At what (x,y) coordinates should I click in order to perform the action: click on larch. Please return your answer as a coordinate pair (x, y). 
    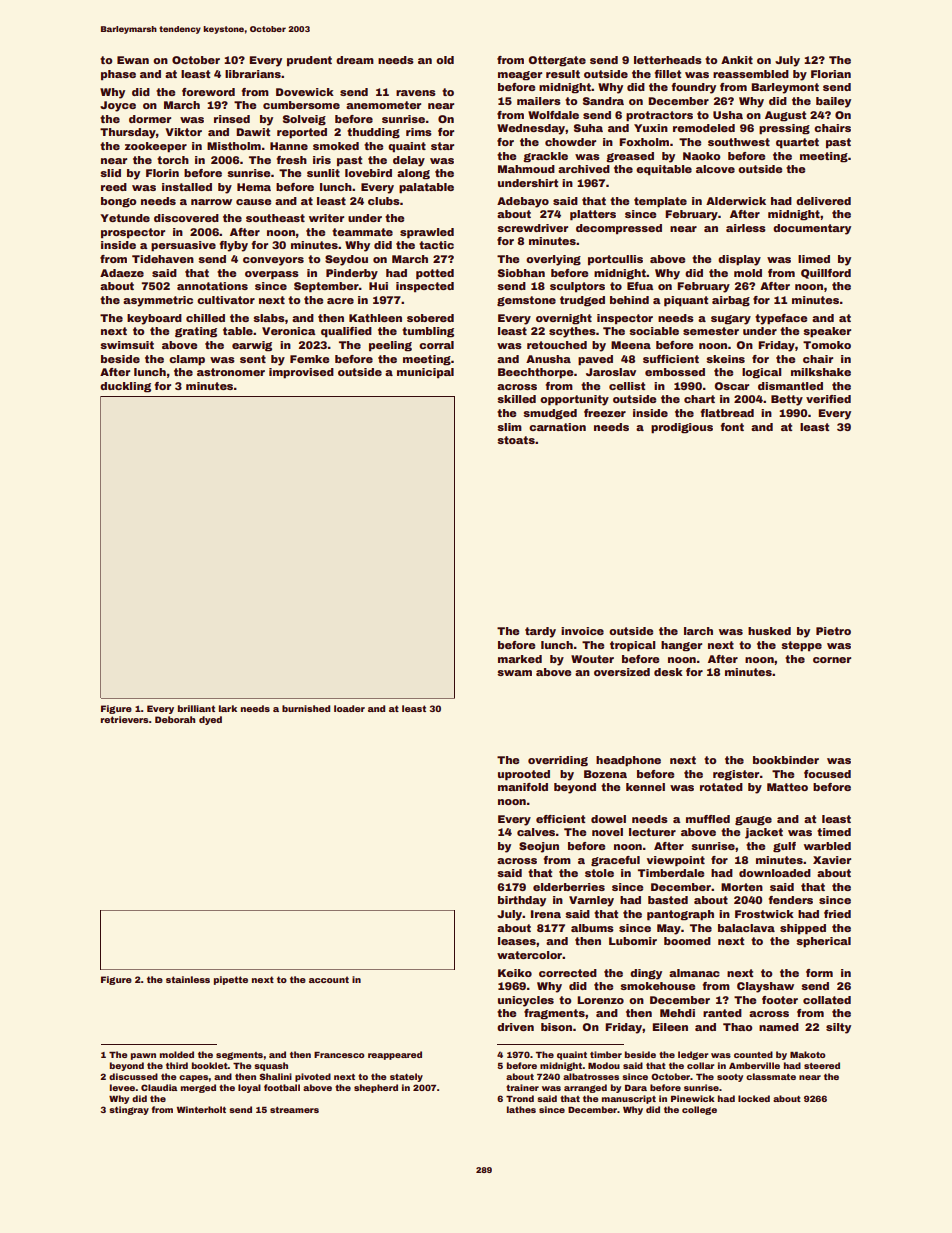
    Looking at the image, I should click on (698, 631).
